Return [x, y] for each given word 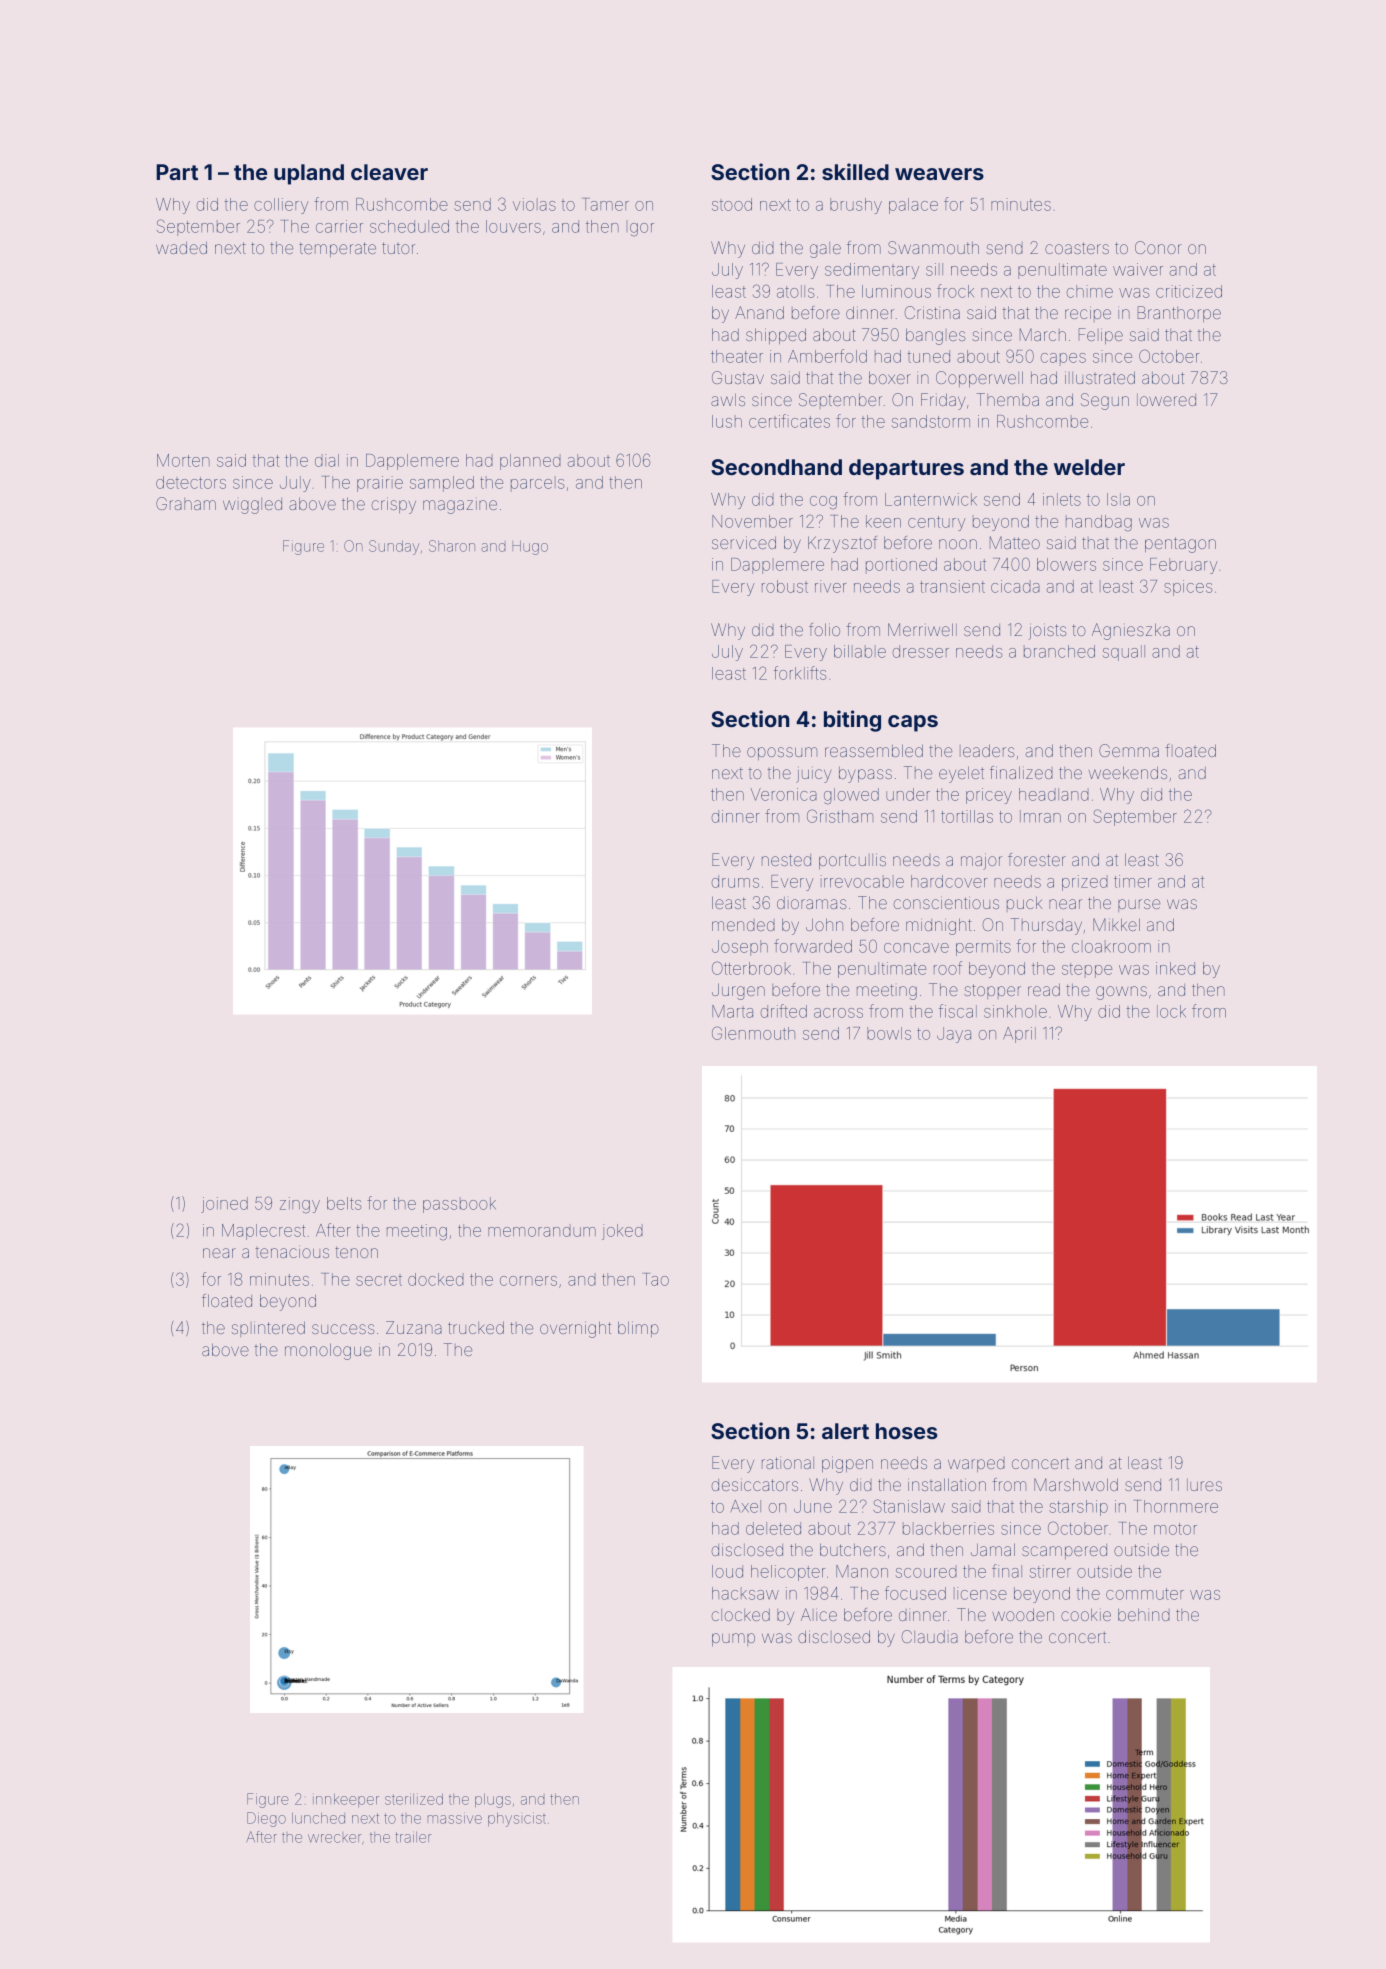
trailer [413, 1837]
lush [727, 421]
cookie [1086, 1614]
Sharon [452, 546]
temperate [337, 249]
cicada [1015, 586]
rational [788, 1463]
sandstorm [931, 421]
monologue [328, 1351]
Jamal [993, 1549]
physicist [517, 1820]
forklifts [800, 673]
